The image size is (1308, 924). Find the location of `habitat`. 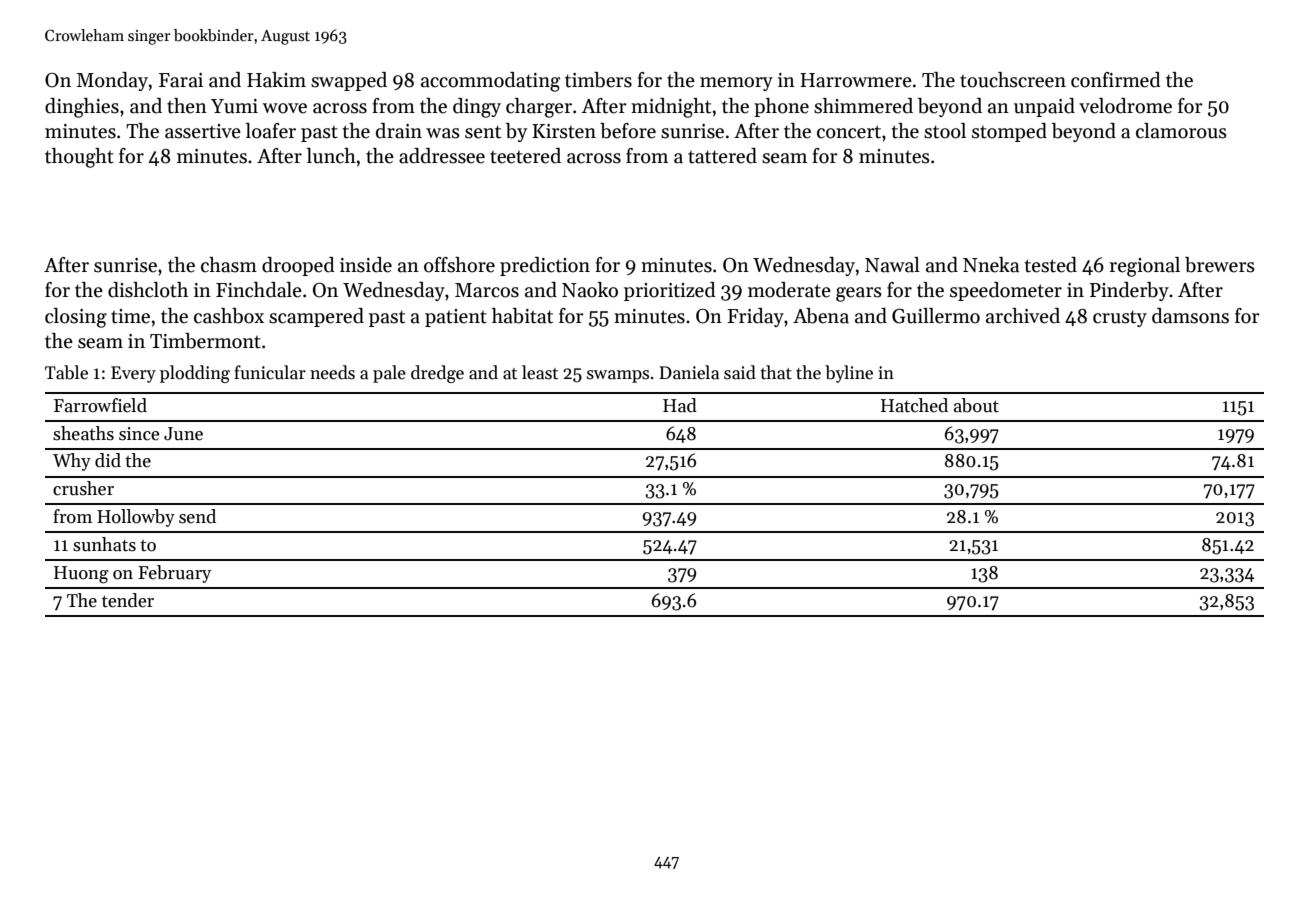

habitat is located at coordinates (522, 316).
